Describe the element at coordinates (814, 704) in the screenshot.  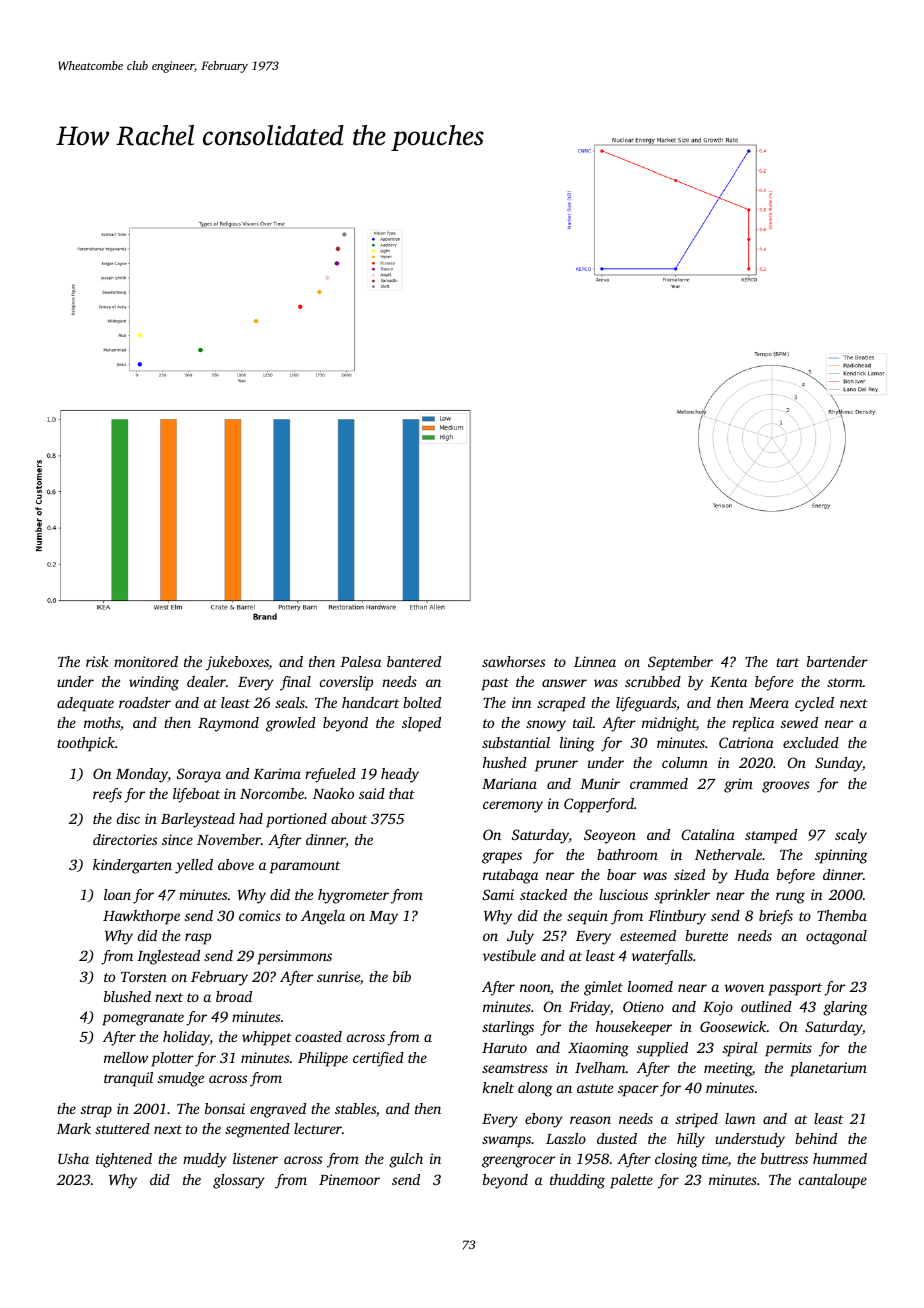
I see `cycled` at that location.
